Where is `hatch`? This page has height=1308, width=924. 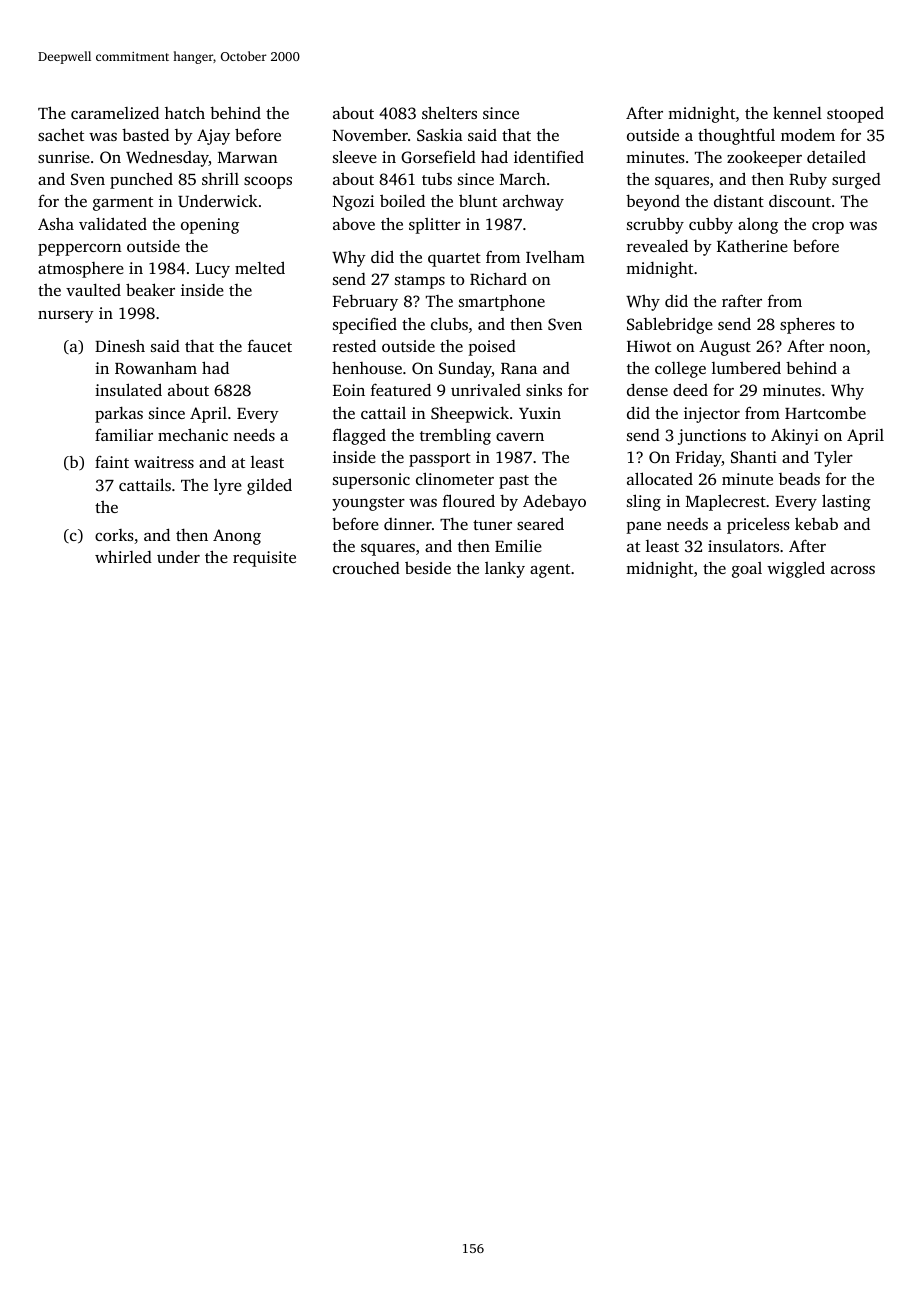
hatch is located at coordinates (185, 113).
